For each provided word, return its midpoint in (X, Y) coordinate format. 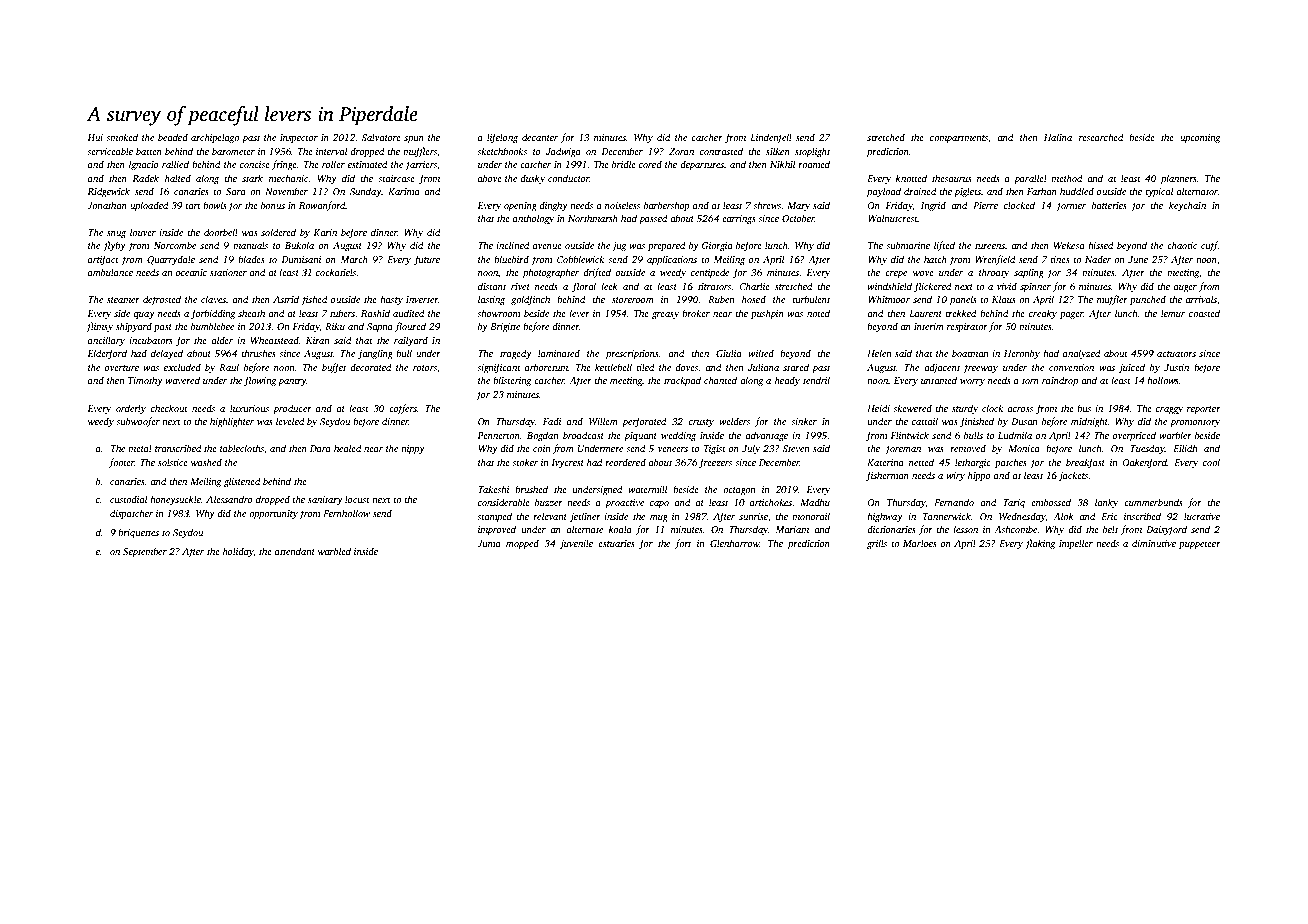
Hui (95, 137)
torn (1030, 381)
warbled (334, 551)
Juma (488, 543)
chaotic (1182, 245)
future (427, 260)
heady (787, 381)
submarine (908, 245)
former (1071, 206)
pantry (292, 382)
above (490, 178)
